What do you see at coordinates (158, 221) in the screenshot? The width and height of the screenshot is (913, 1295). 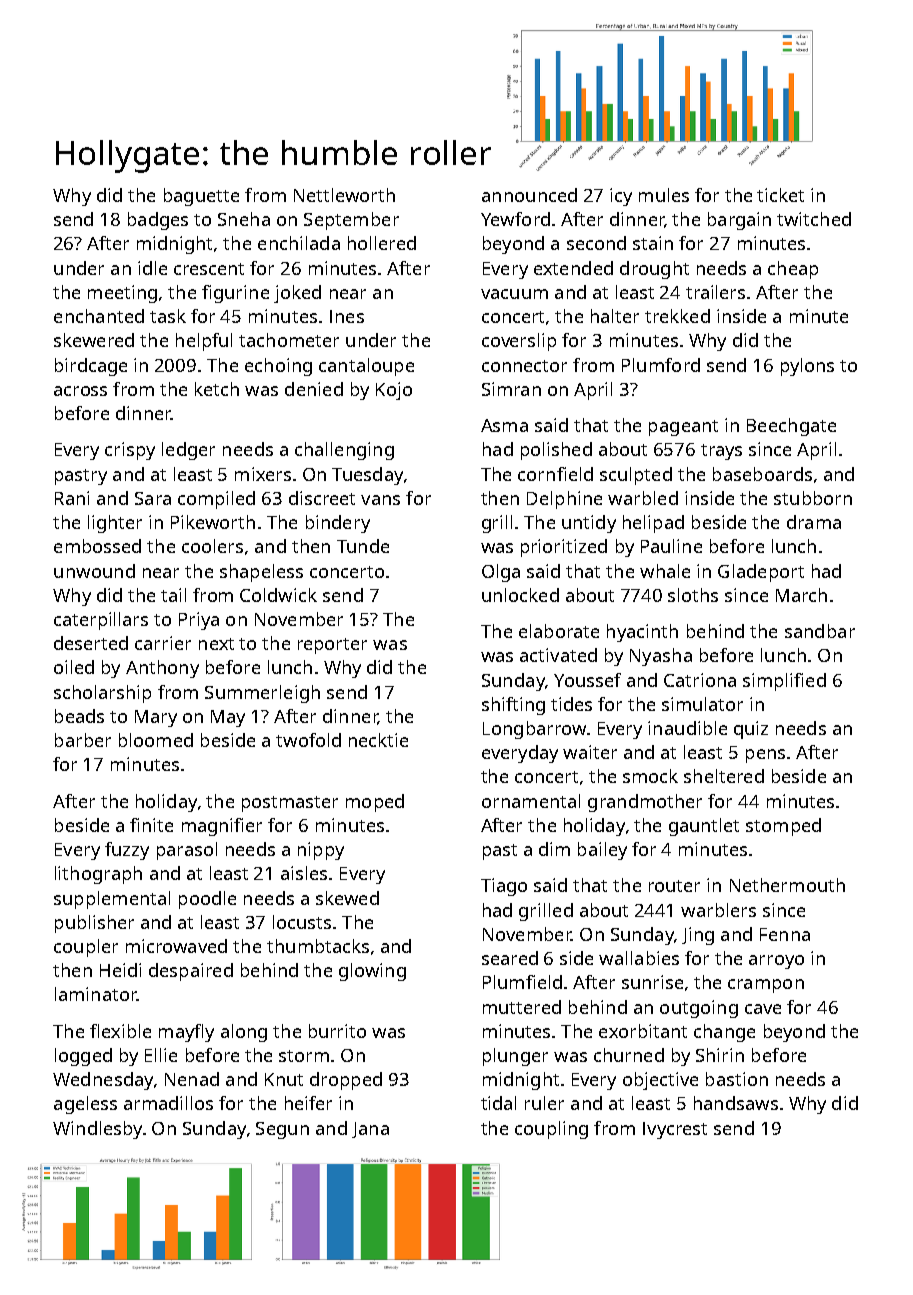 I see `badges` at bounding box center [158, 221].
